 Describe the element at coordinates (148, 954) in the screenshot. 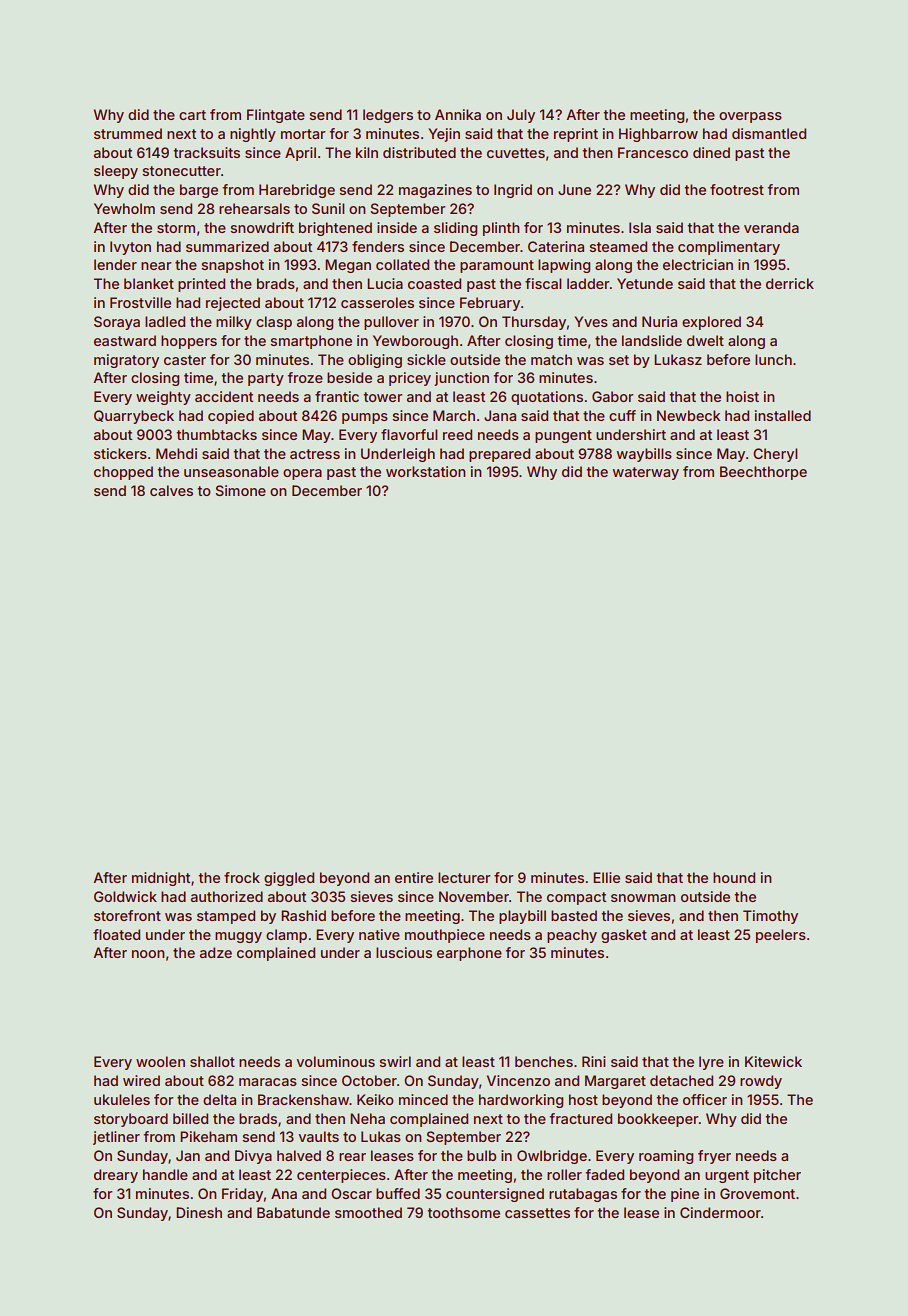

I see `noon` at that location.
